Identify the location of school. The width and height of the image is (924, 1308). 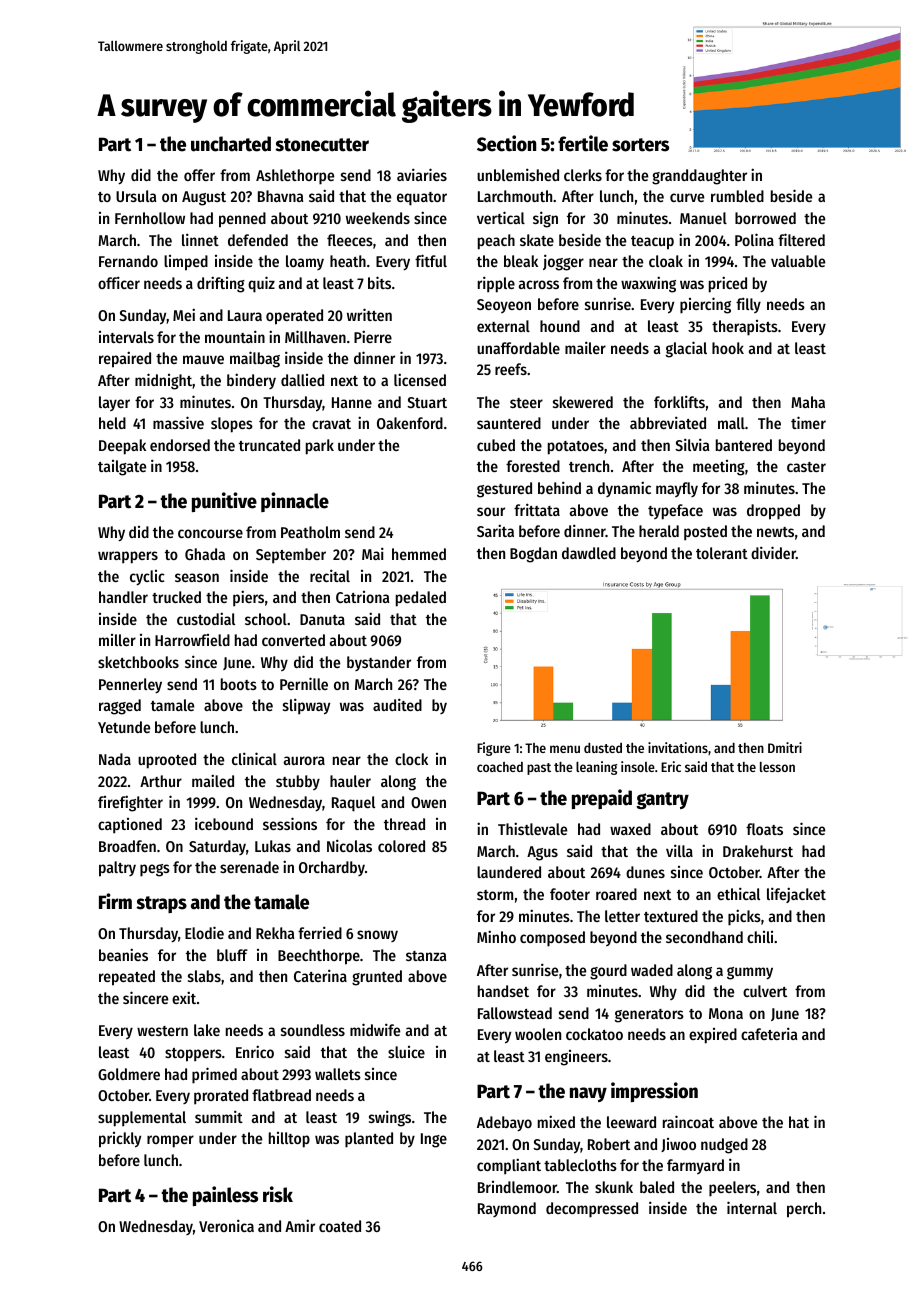
(266, 619).
